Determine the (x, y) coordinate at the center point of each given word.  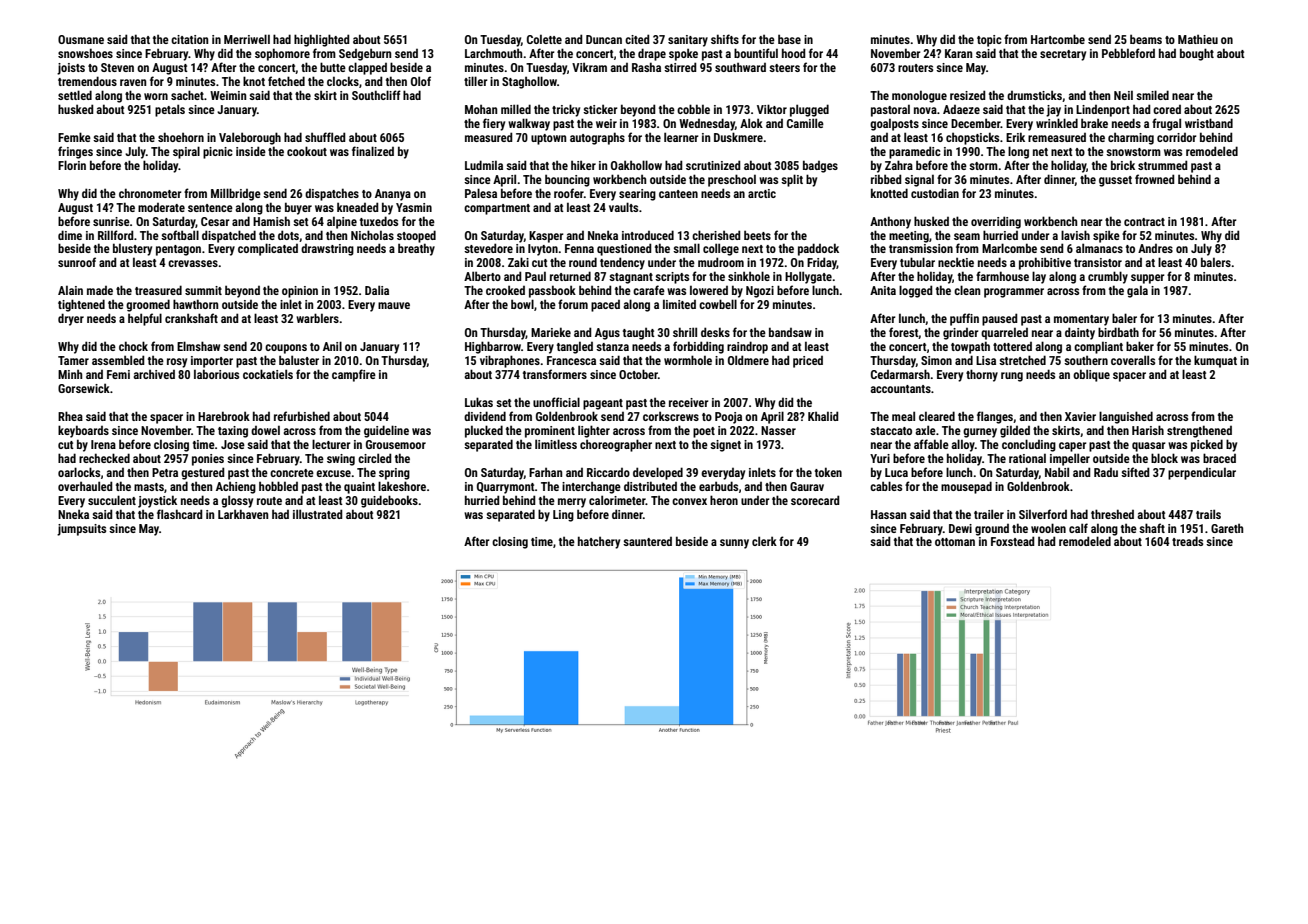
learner (681, 137)
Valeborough (250, 138)
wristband (1209, 123)
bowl (522, 304)
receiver (689, 402)
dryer (71, 319)
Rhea (70, 416)
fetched (286, 81)
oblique (1091, 375)
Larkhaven (243, 514)
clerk (764, 541)
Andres (1155, 248)
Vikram (589, 67)
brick (1123, 165)
